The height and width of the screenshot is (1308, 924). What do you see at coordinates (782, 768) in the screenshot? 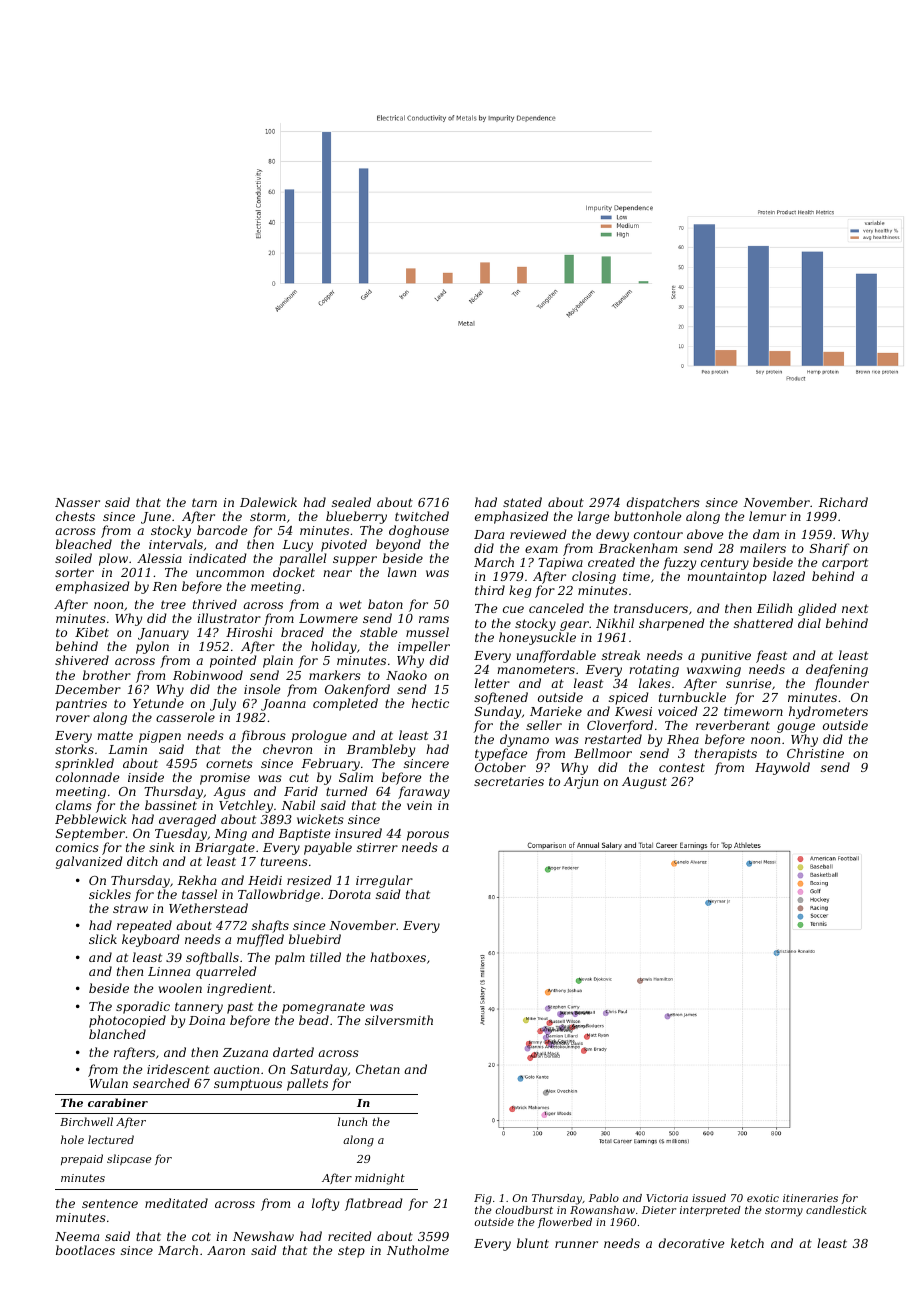
I see `Haywold` at bounding box center [782, 768].
